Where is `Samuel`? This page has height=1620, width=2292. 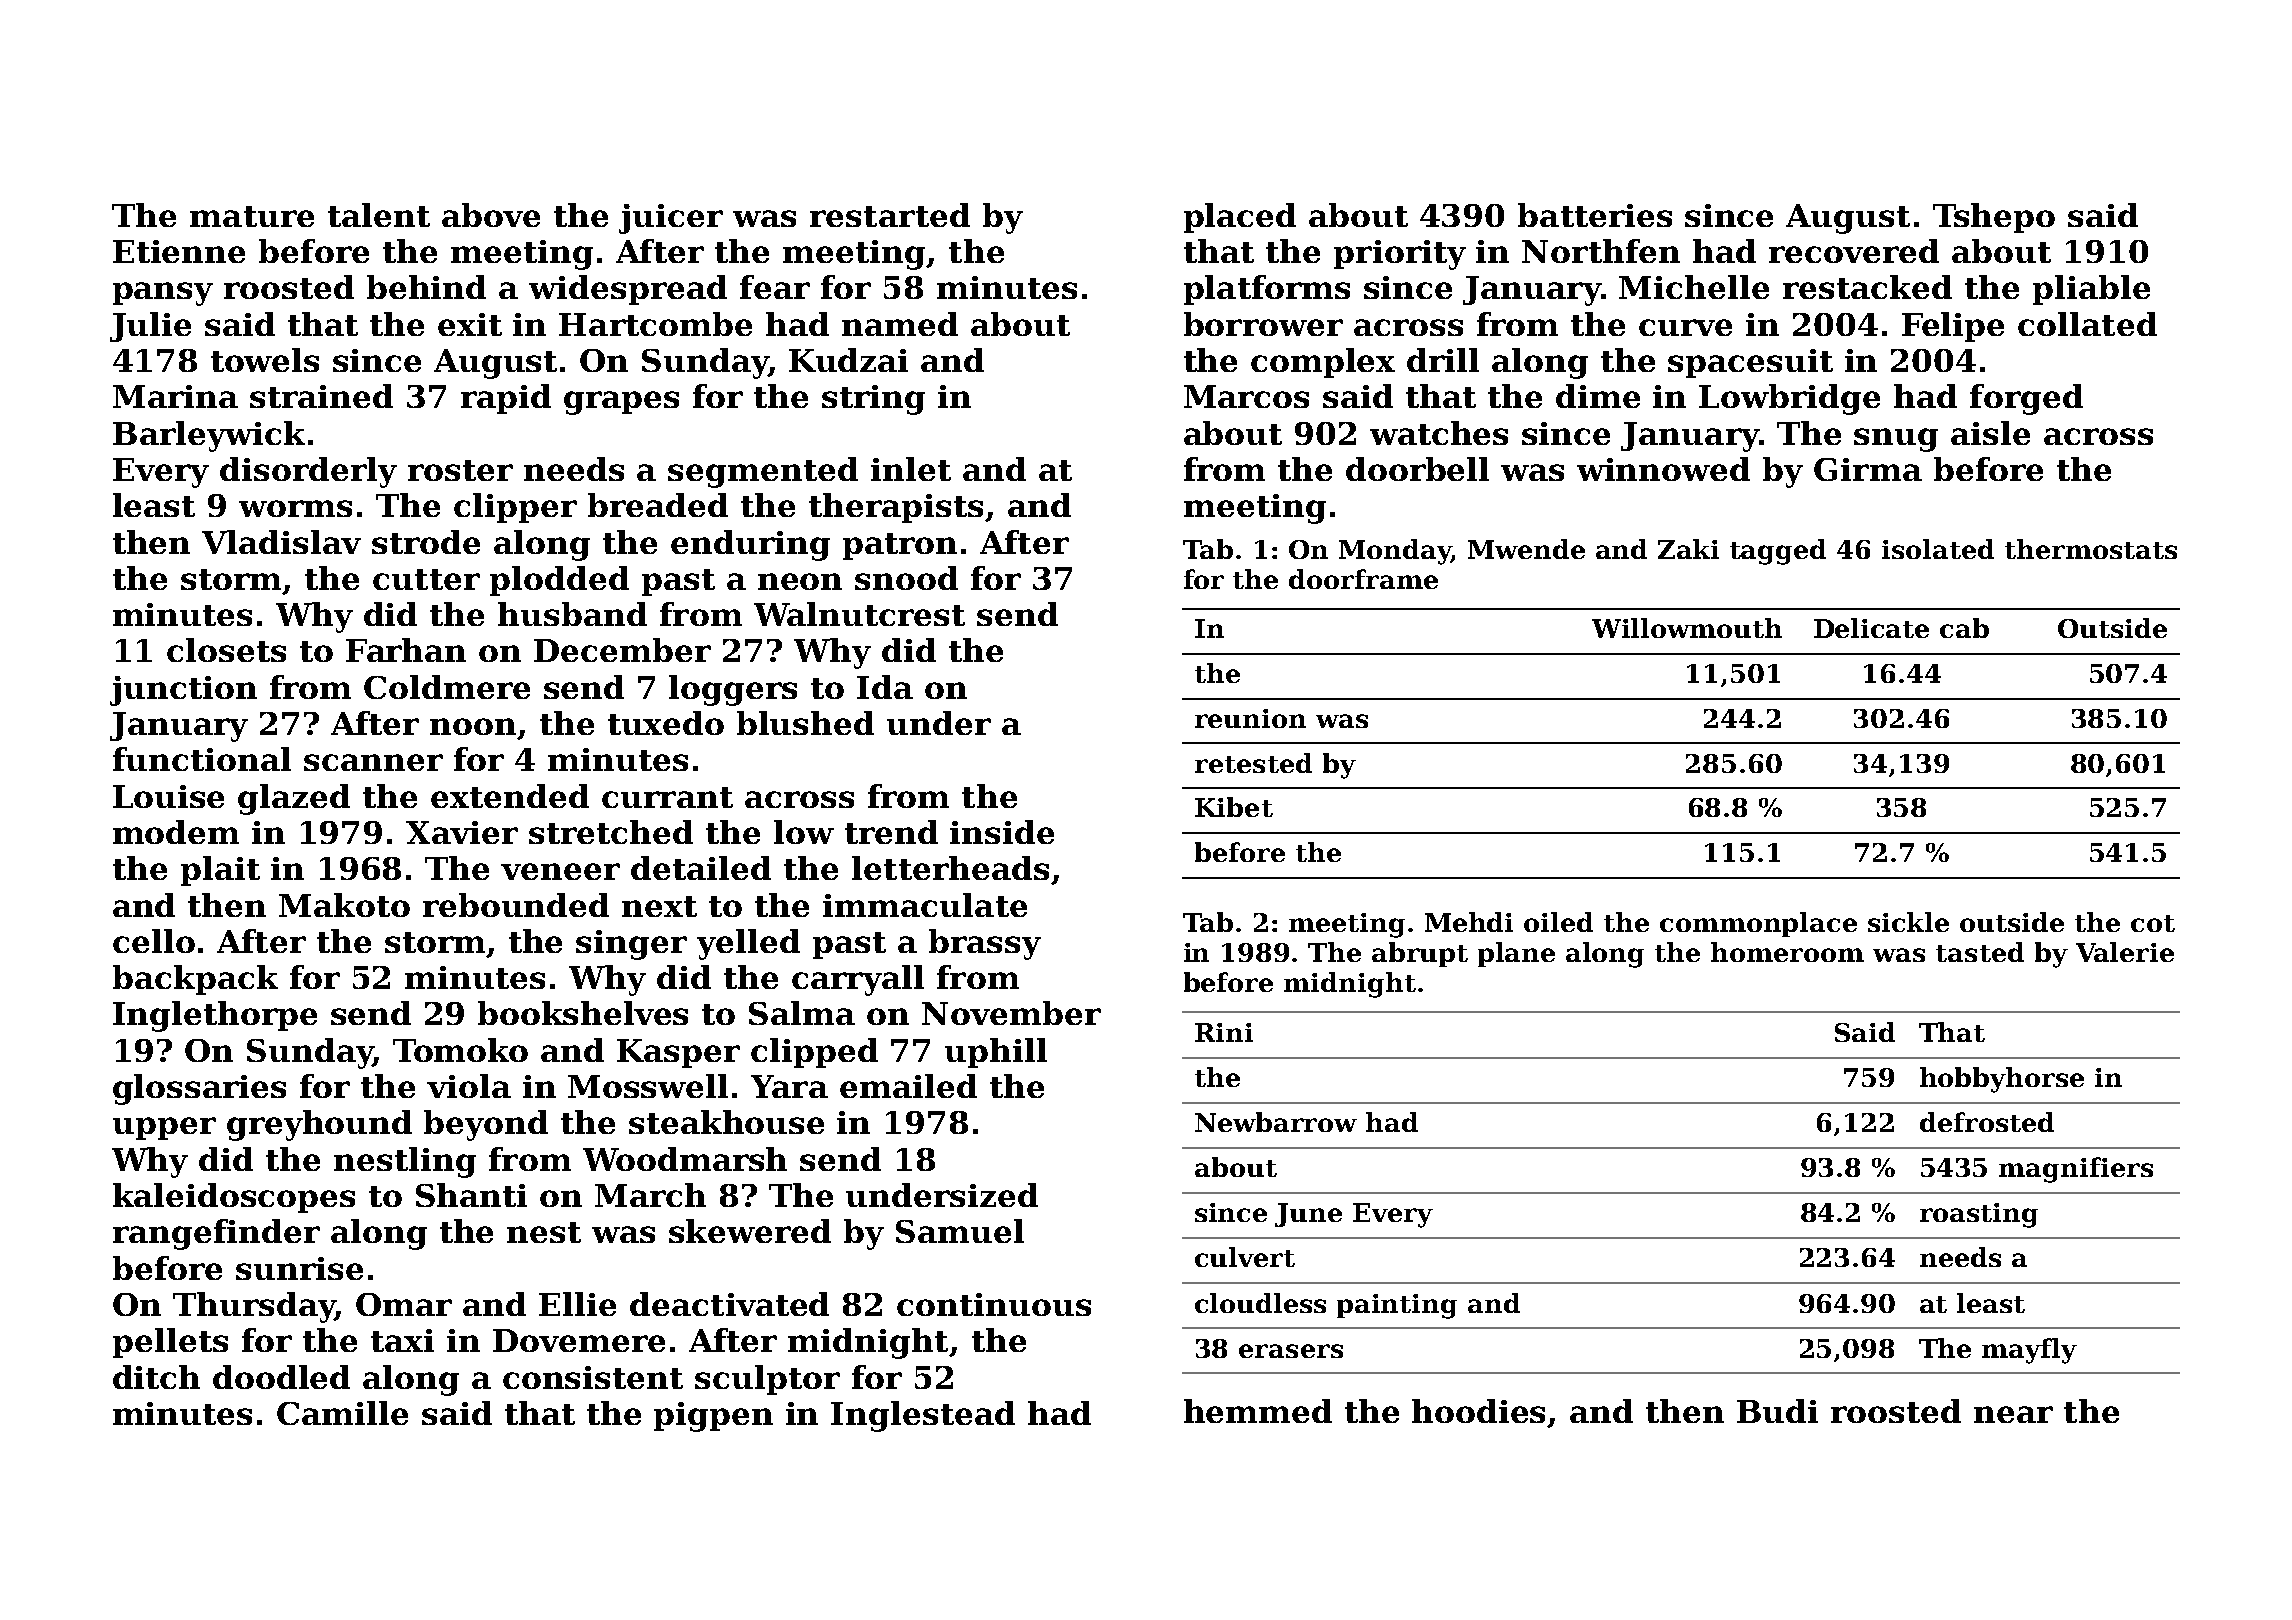 Samuel is located at coordinates (960, 1231).
